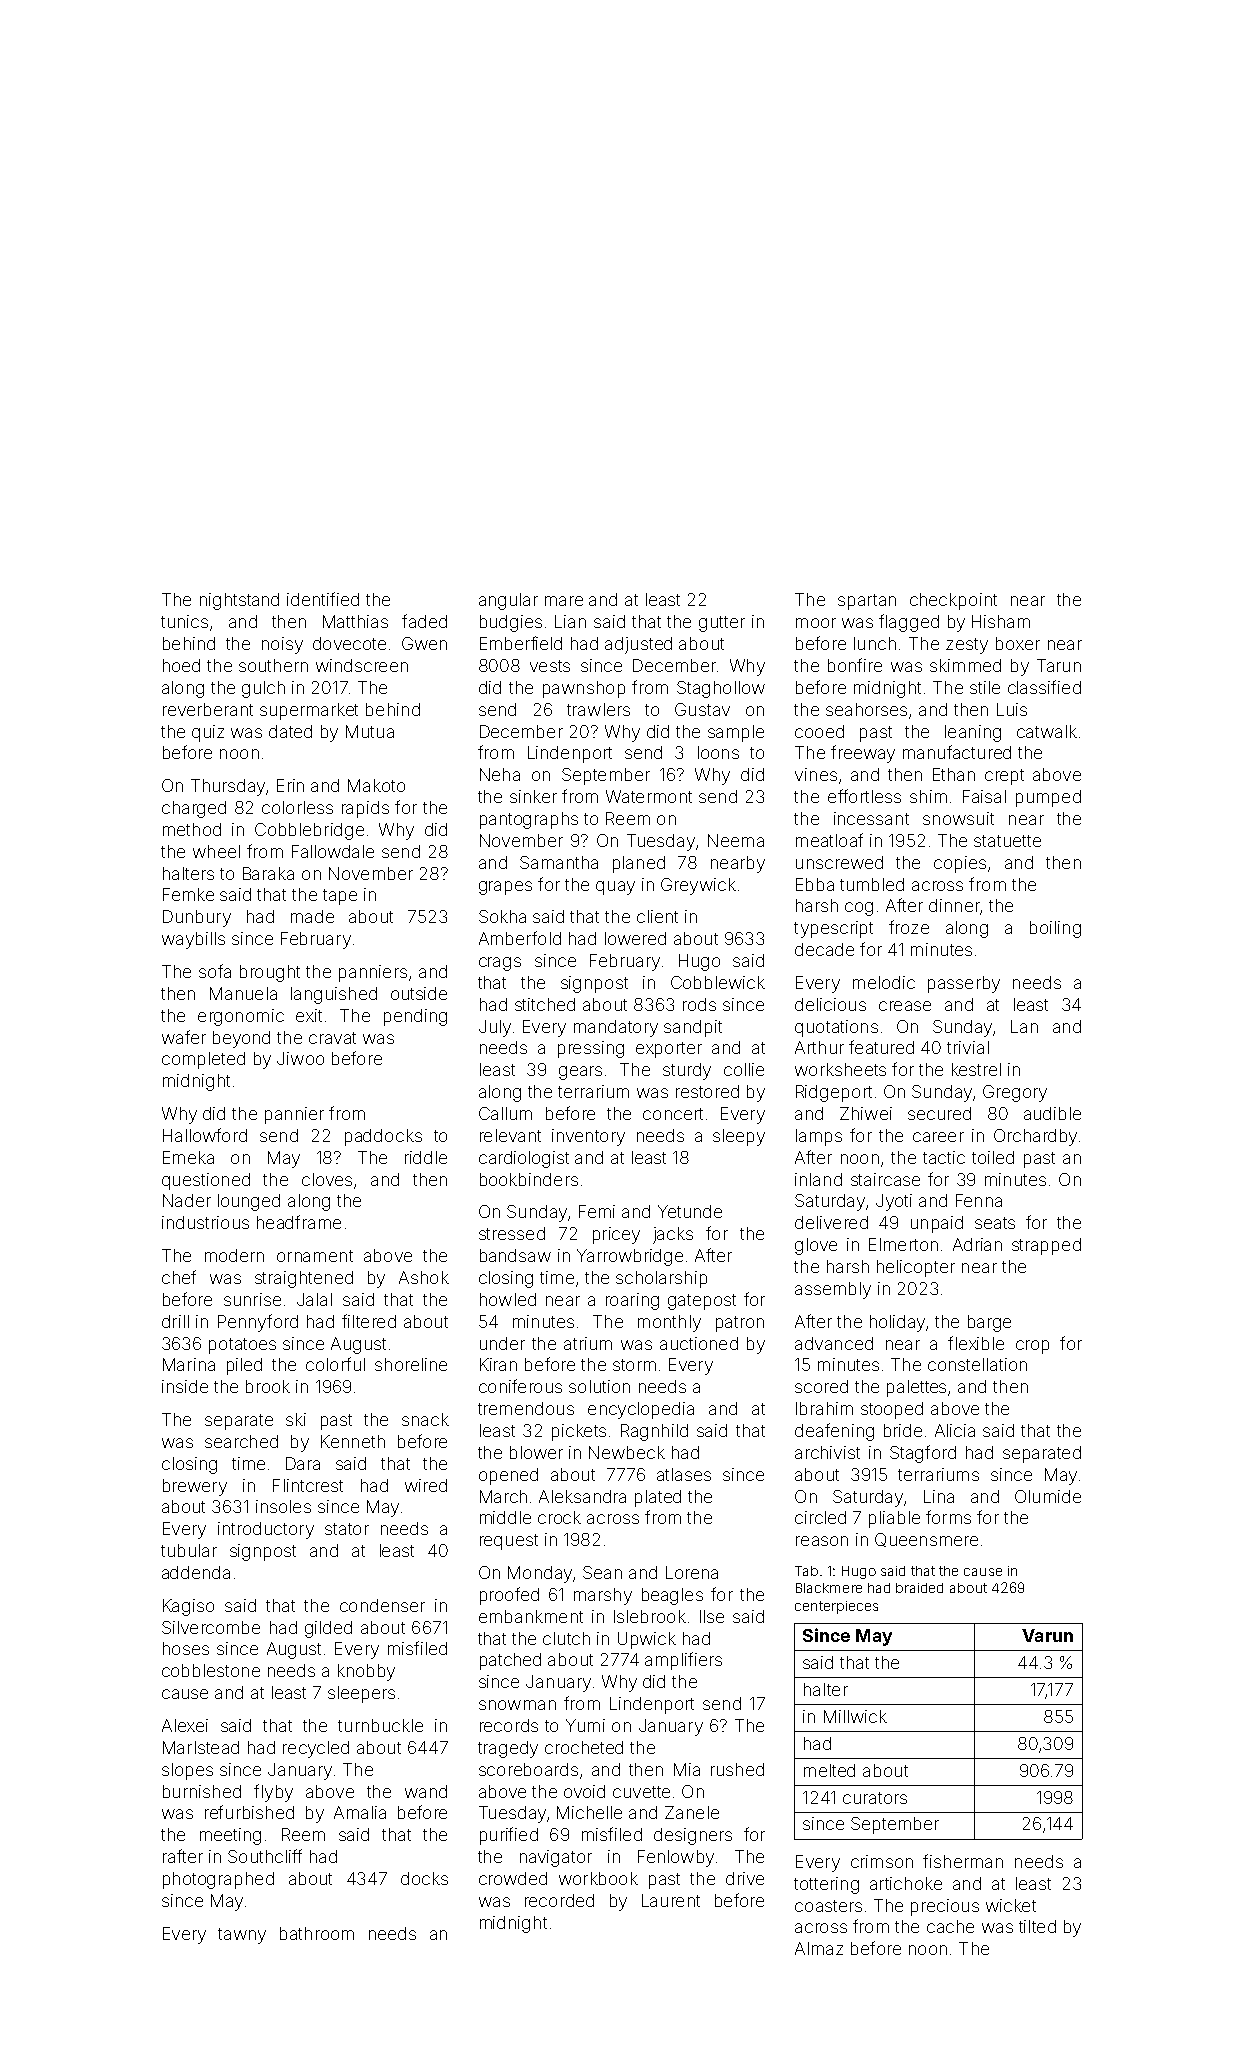 This image has width=1243, height=2047. What do you see at coordinates (1037, 1926) in the image?
I see `tilted` at bounding box center [1037, 1926].
